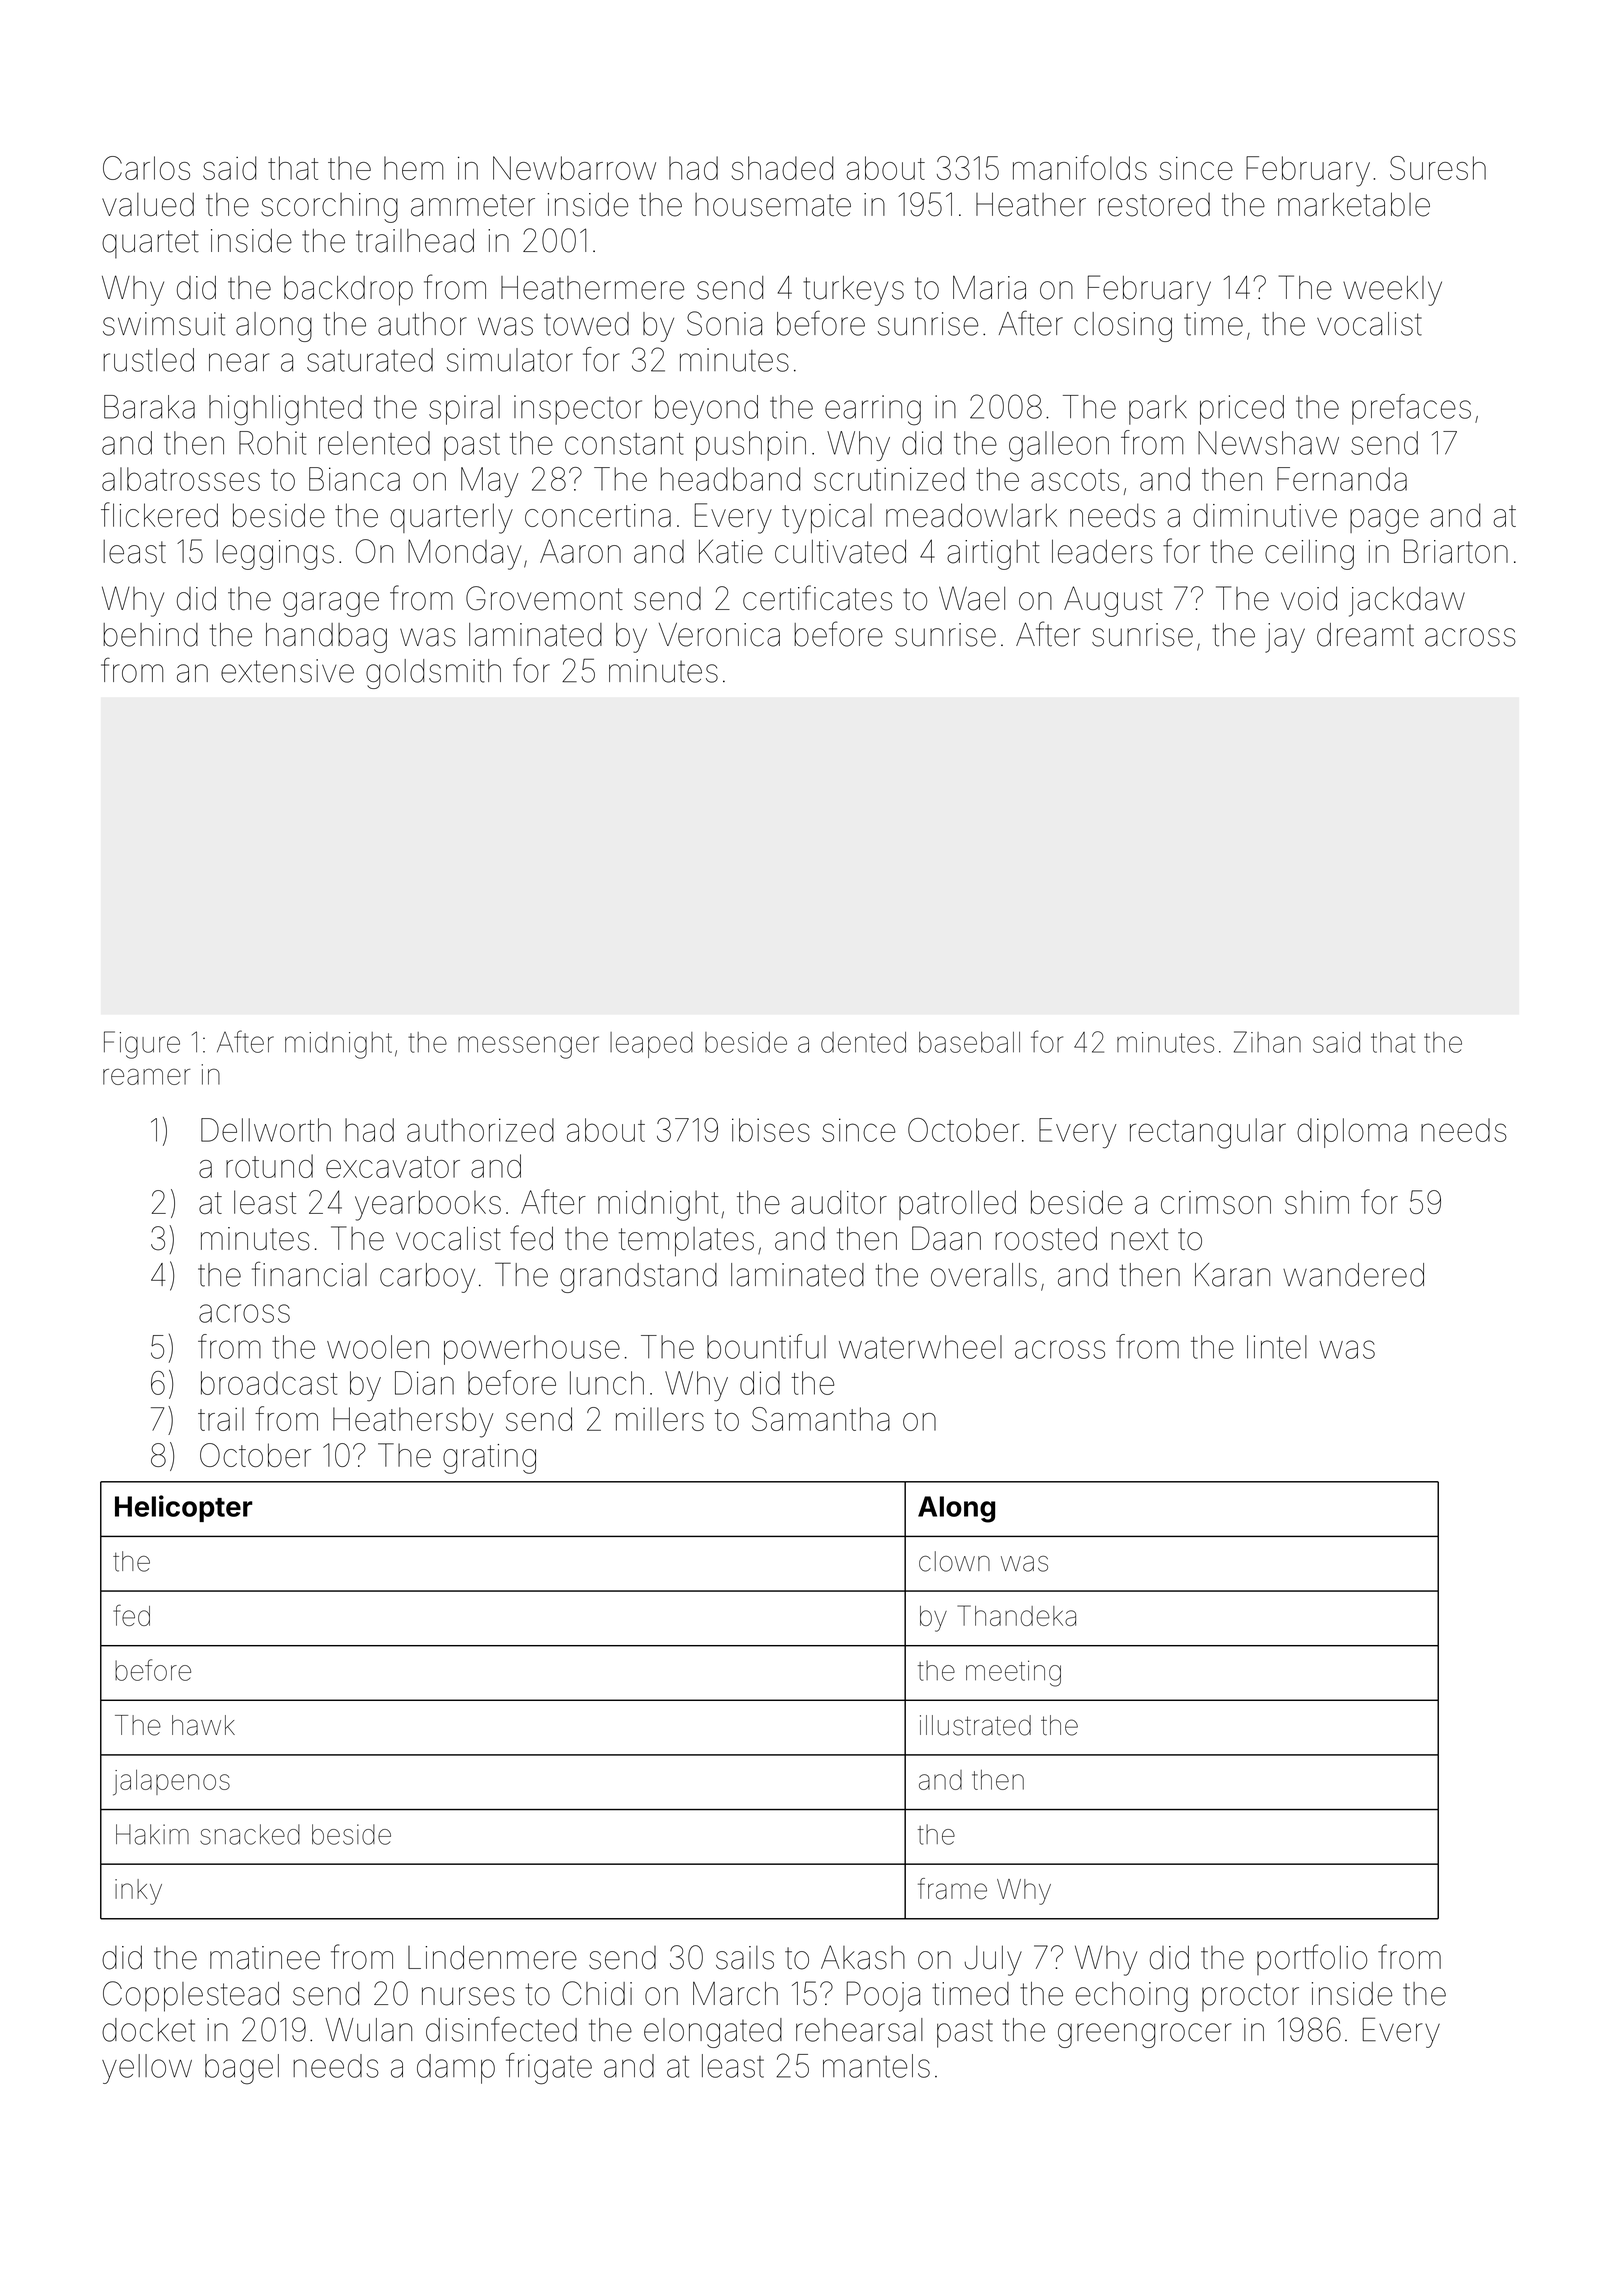 The image size is (1620, 2292). Describe the element at coordinates (250, 1834) in the page. I see `snacked` at that location.
